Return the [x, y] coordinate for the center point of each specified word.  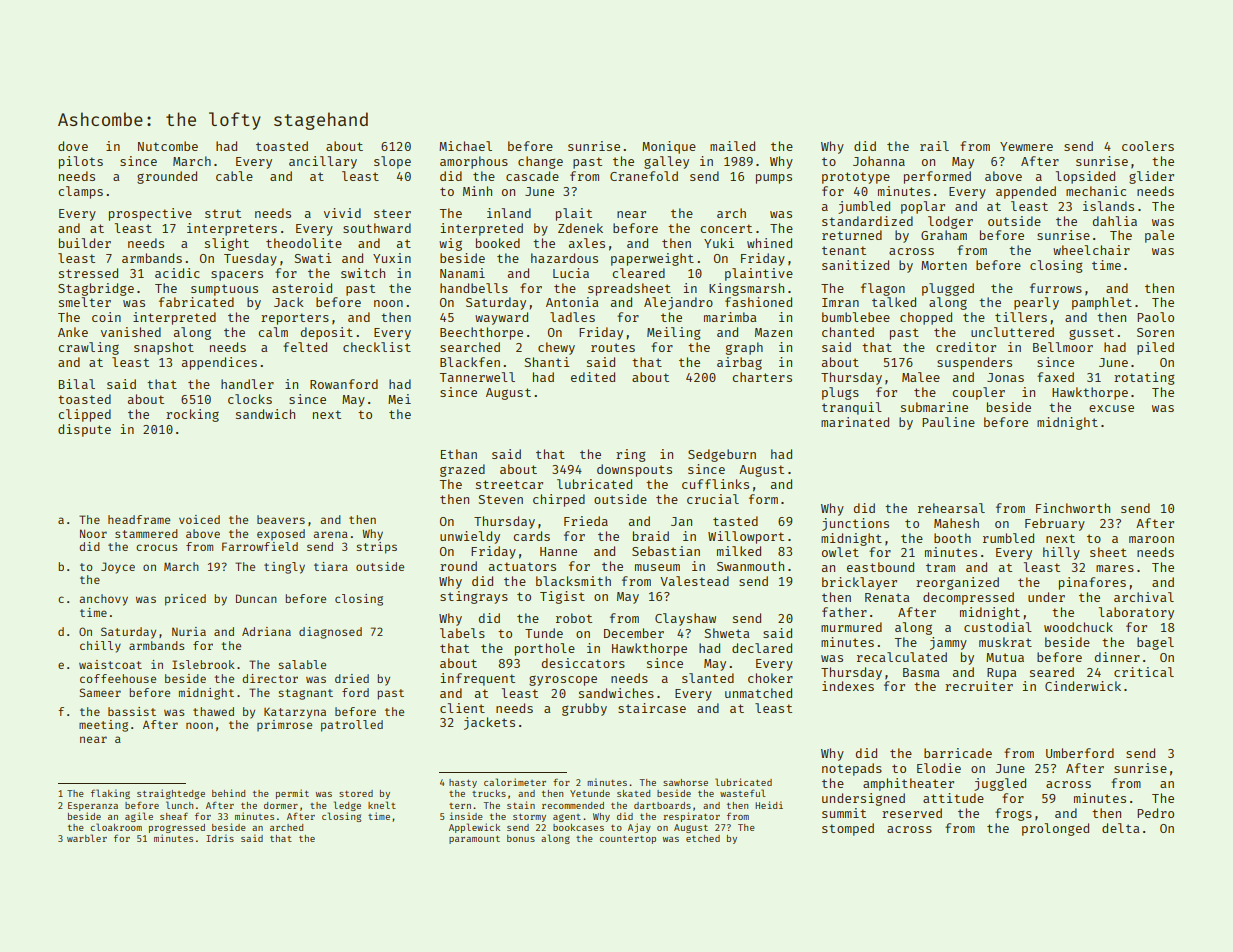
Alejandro [678, 303]
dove [73, 146]
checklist [377, 347]
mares [1115, 568]
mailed [732, 146]
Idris [220, 838]
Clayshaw [685, 619]
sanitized [855, 265]
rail [934, 146]
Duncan [256, 598]
